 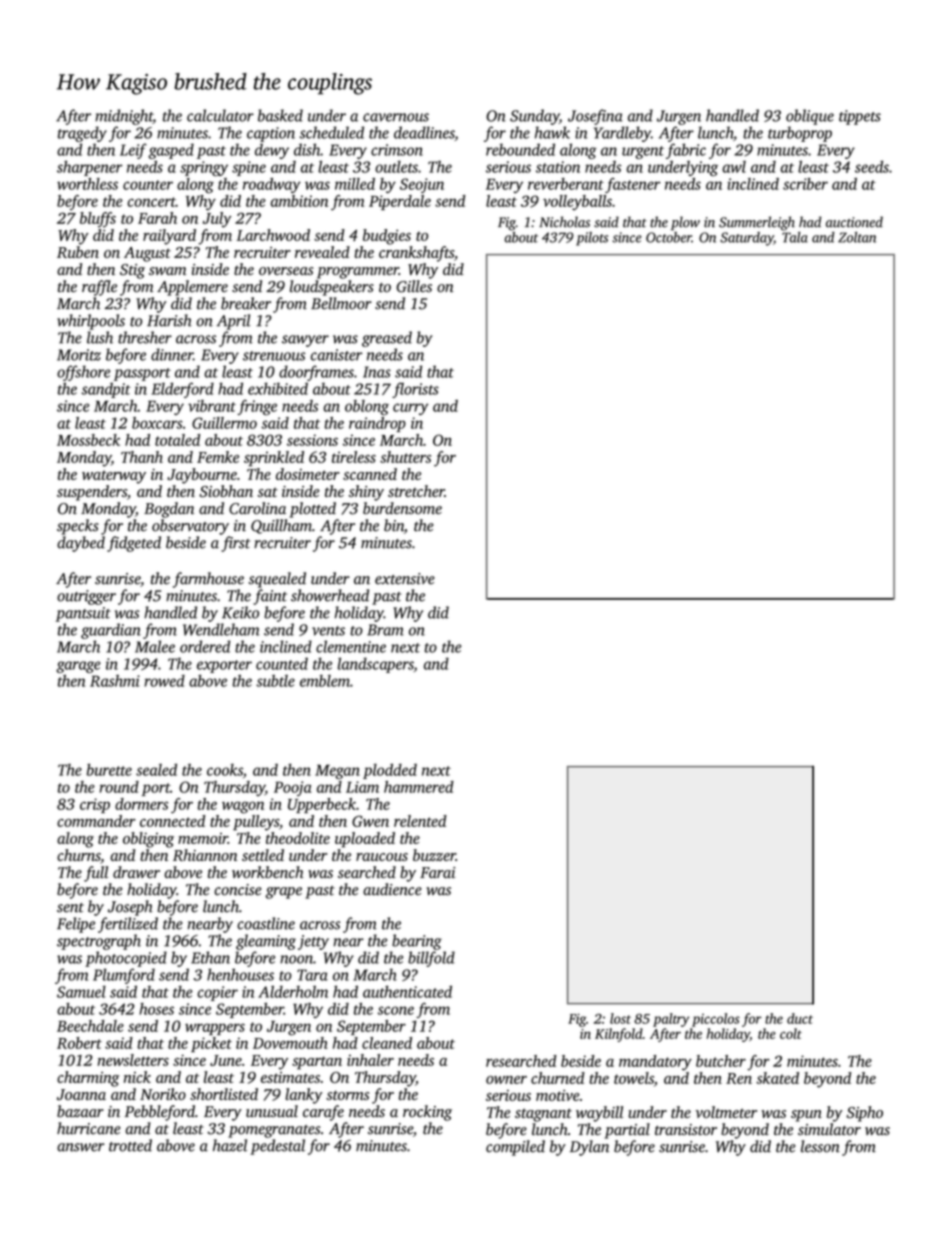 What do you see at coordinates (424, 133) in the screenshot?
I see `deadlines` at bounding box center [424, 133].
